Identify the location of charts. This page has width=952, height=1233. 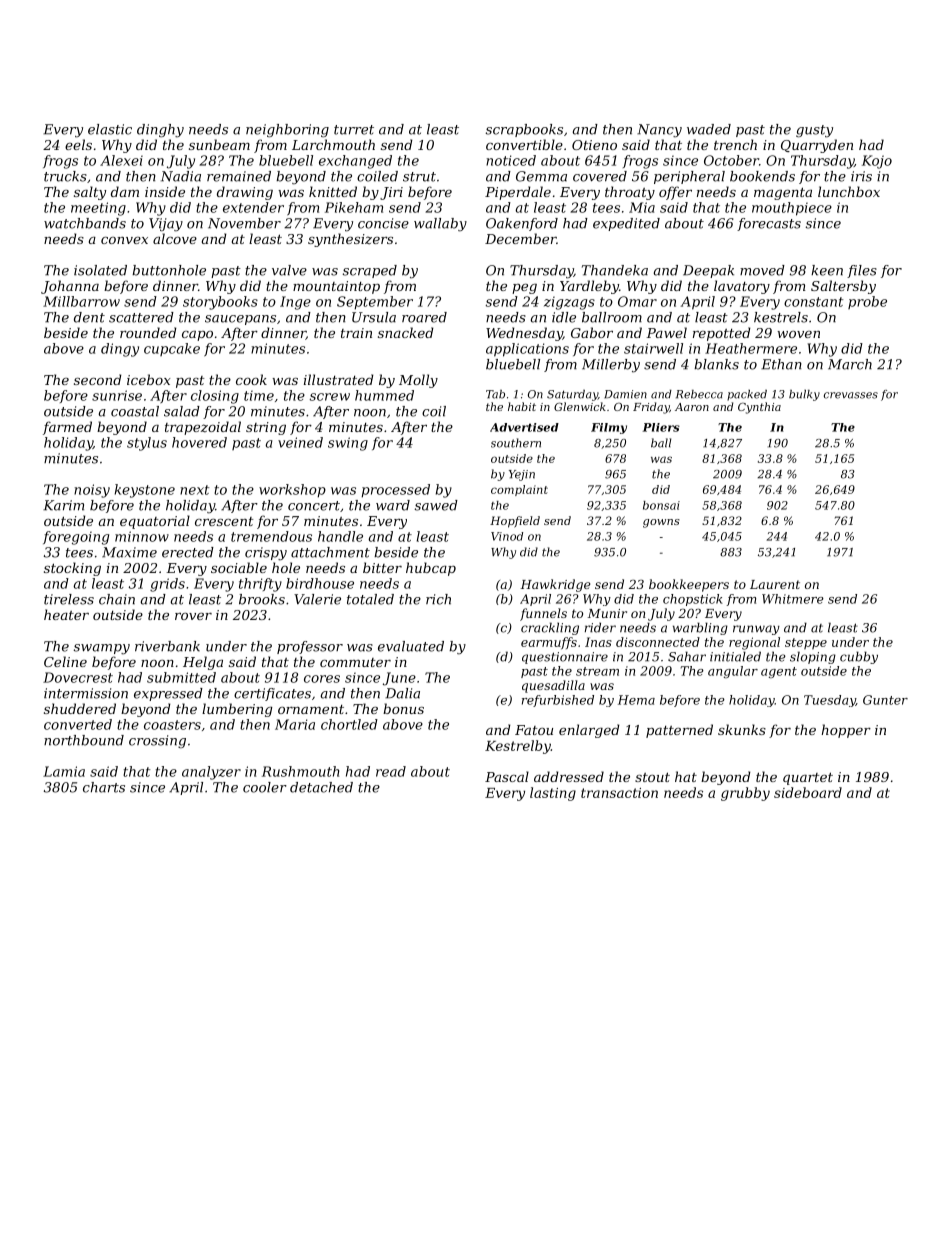
(104, 787).
